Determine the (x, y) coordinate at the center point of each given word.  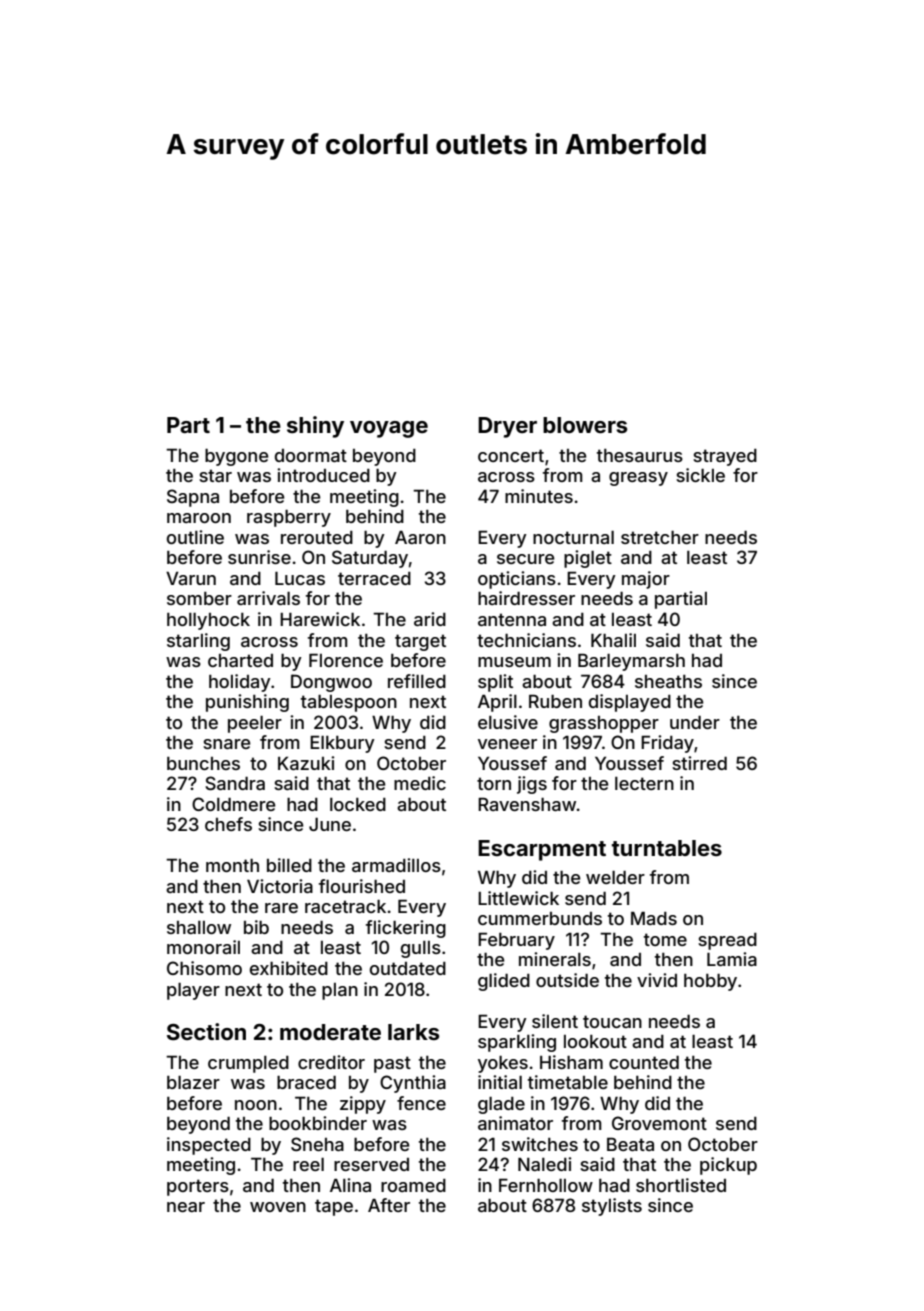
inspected (209, 1146)
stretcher (660, 537)
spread (727, 941)
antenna (512, 619)
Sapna (193, 498)
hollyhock (208, 621)
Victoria (280, 886)
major (646, 580)
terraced (374, 578)
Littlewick (518, 898)
